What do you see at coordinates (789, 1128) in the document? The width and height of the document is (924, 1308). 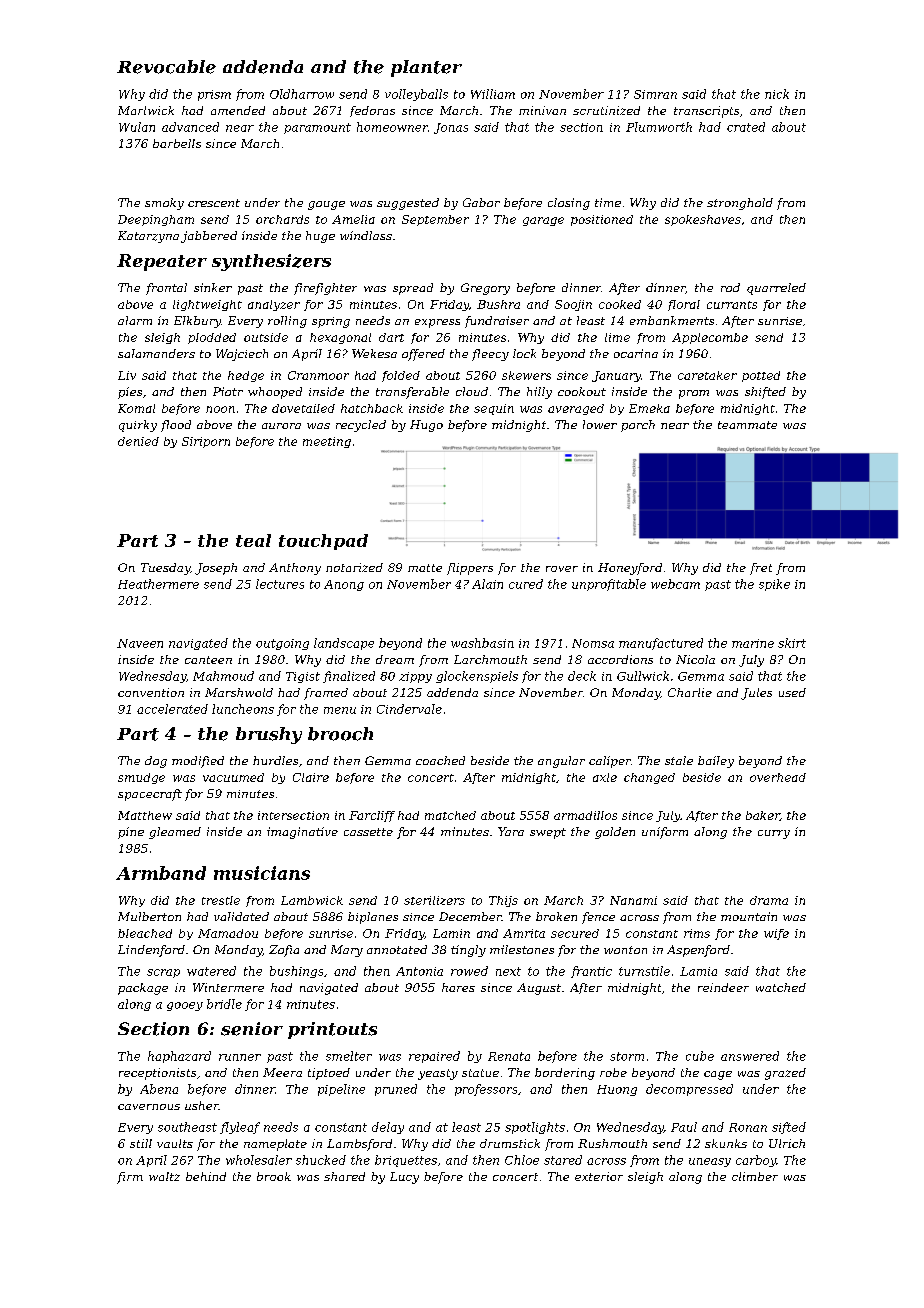 I see `sifted` at bounding box center [789, 1128].
